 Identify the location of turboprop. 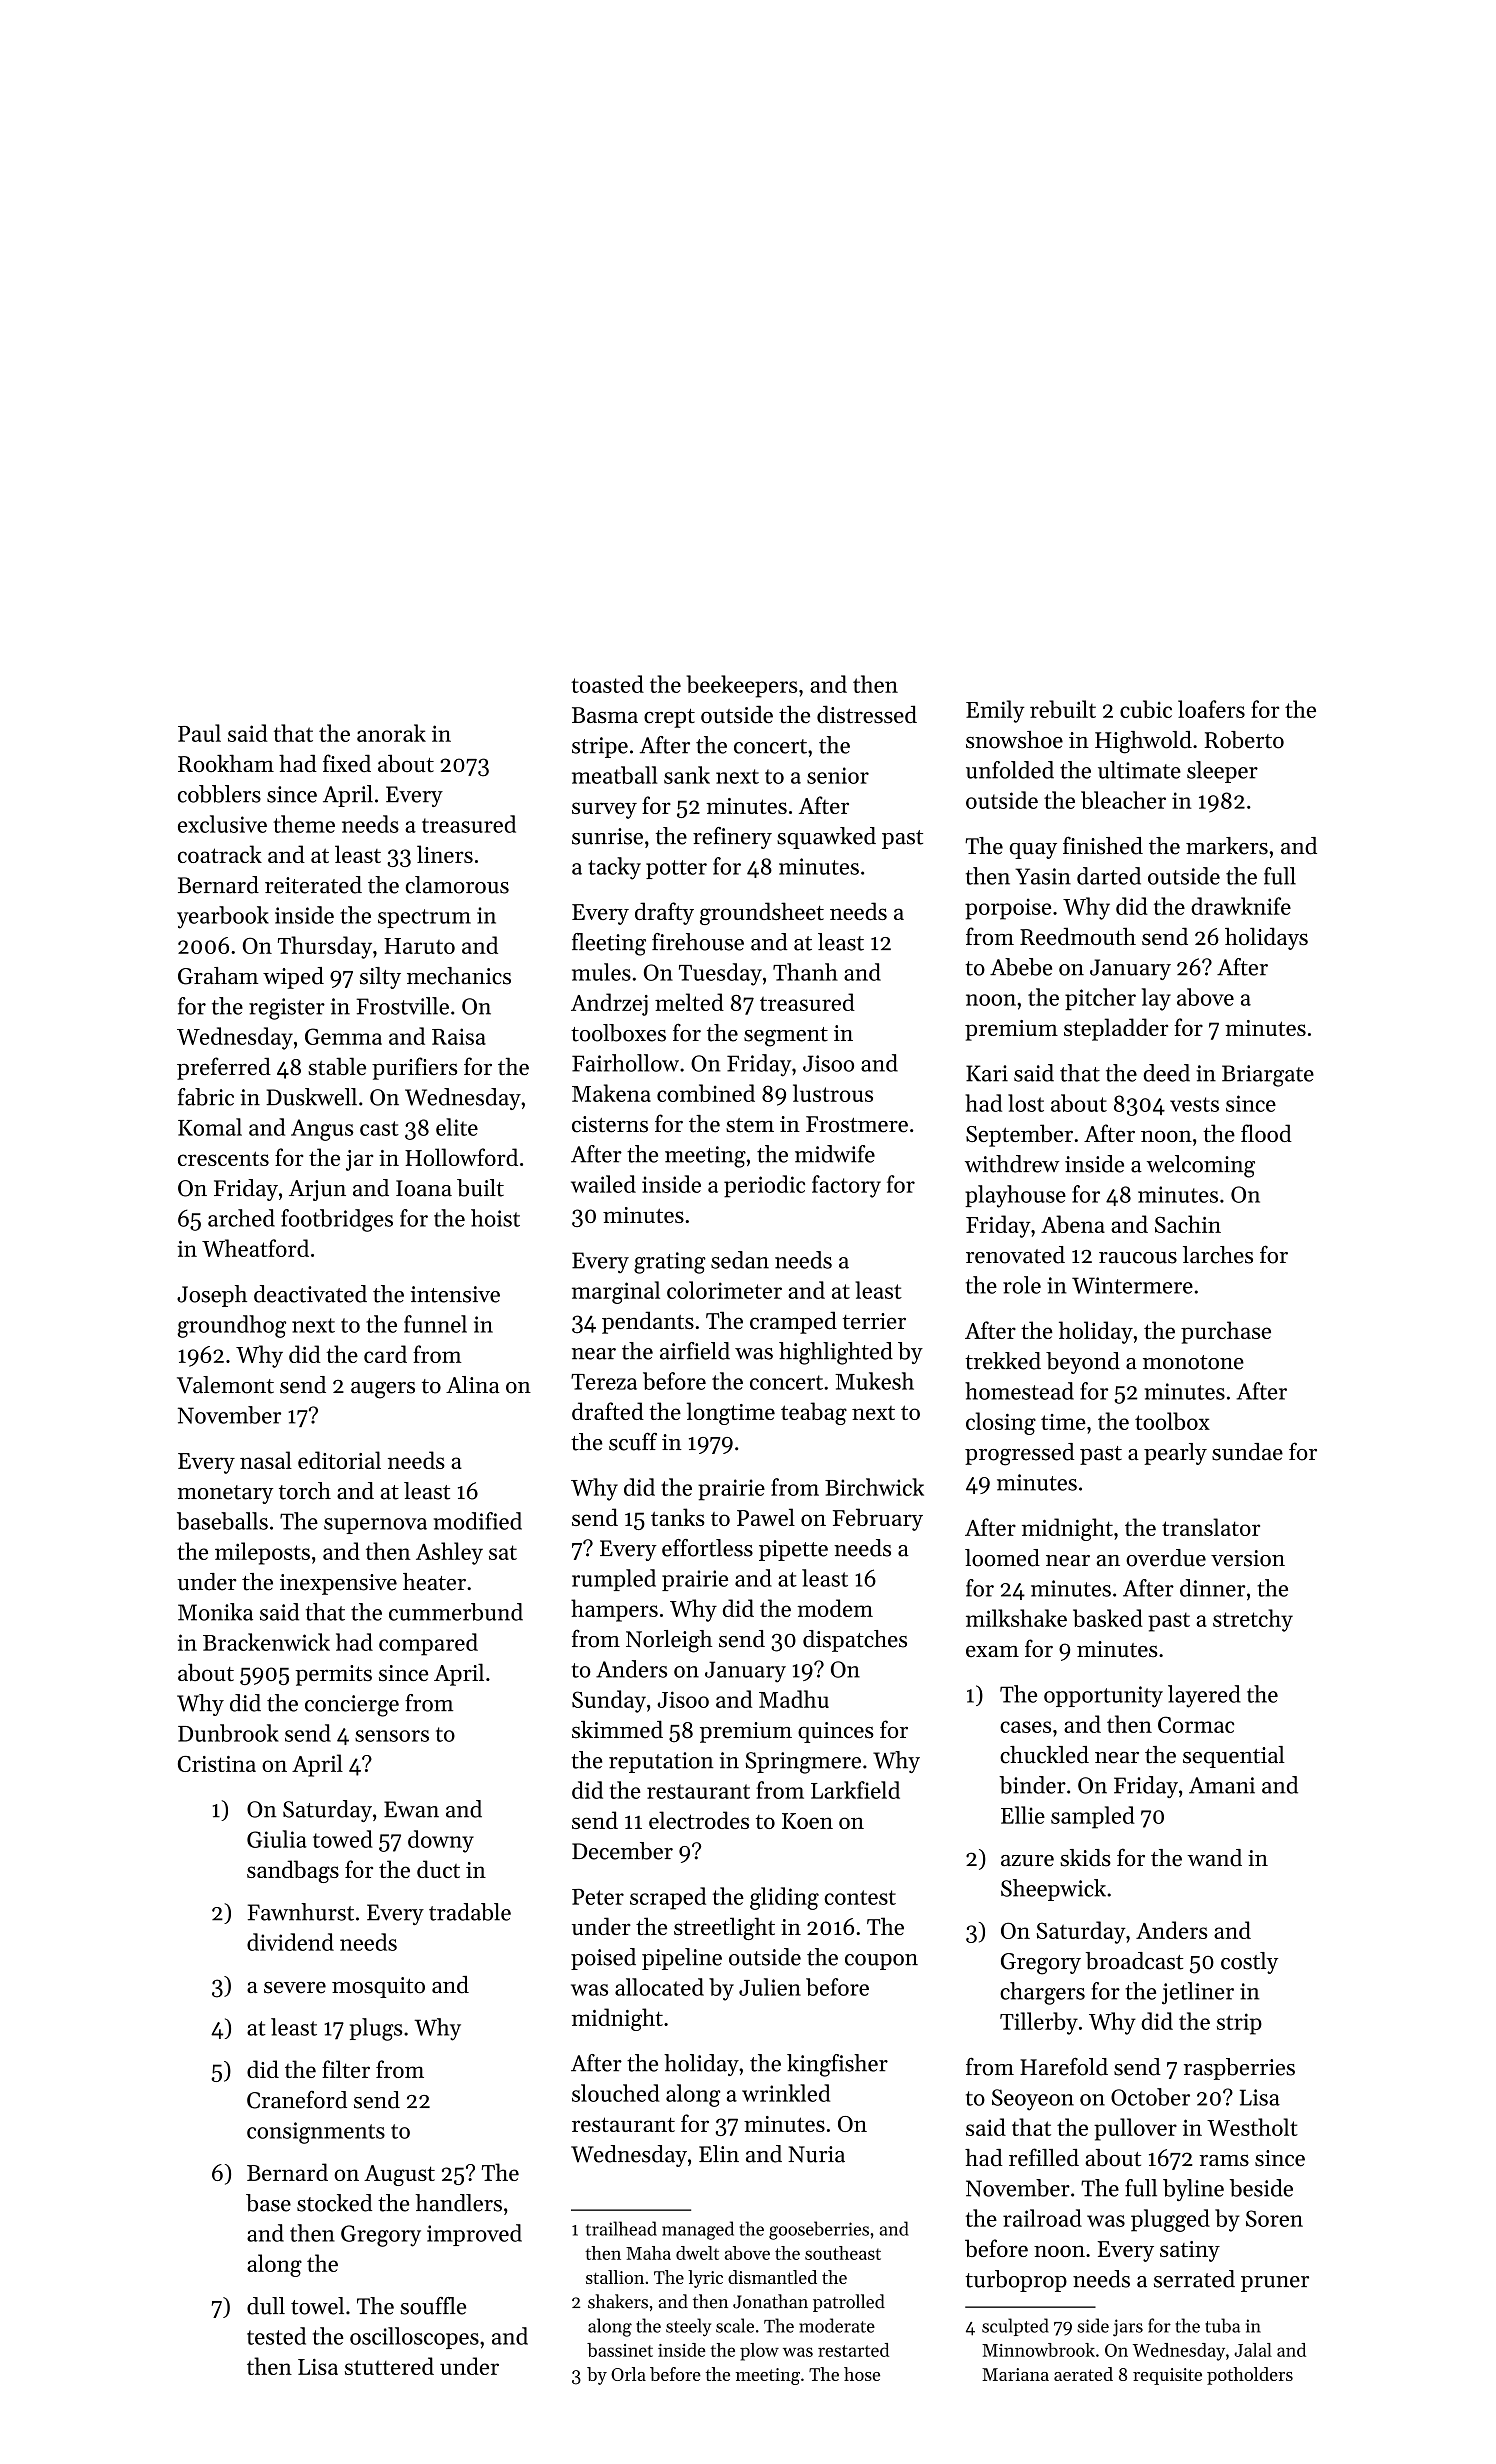
(1016, 2281).
